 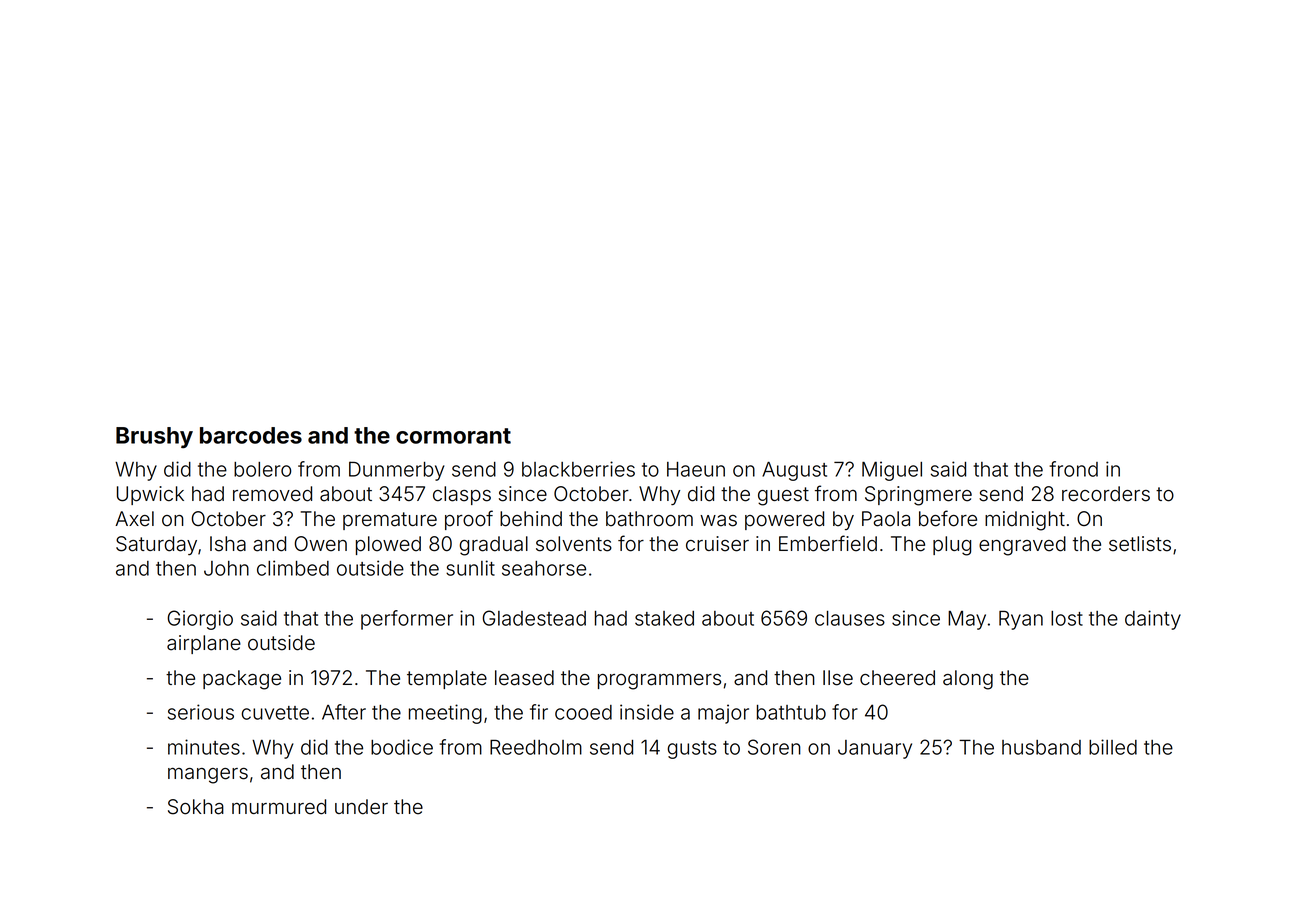 I want to click on performer, so click(x=407, y=620).
